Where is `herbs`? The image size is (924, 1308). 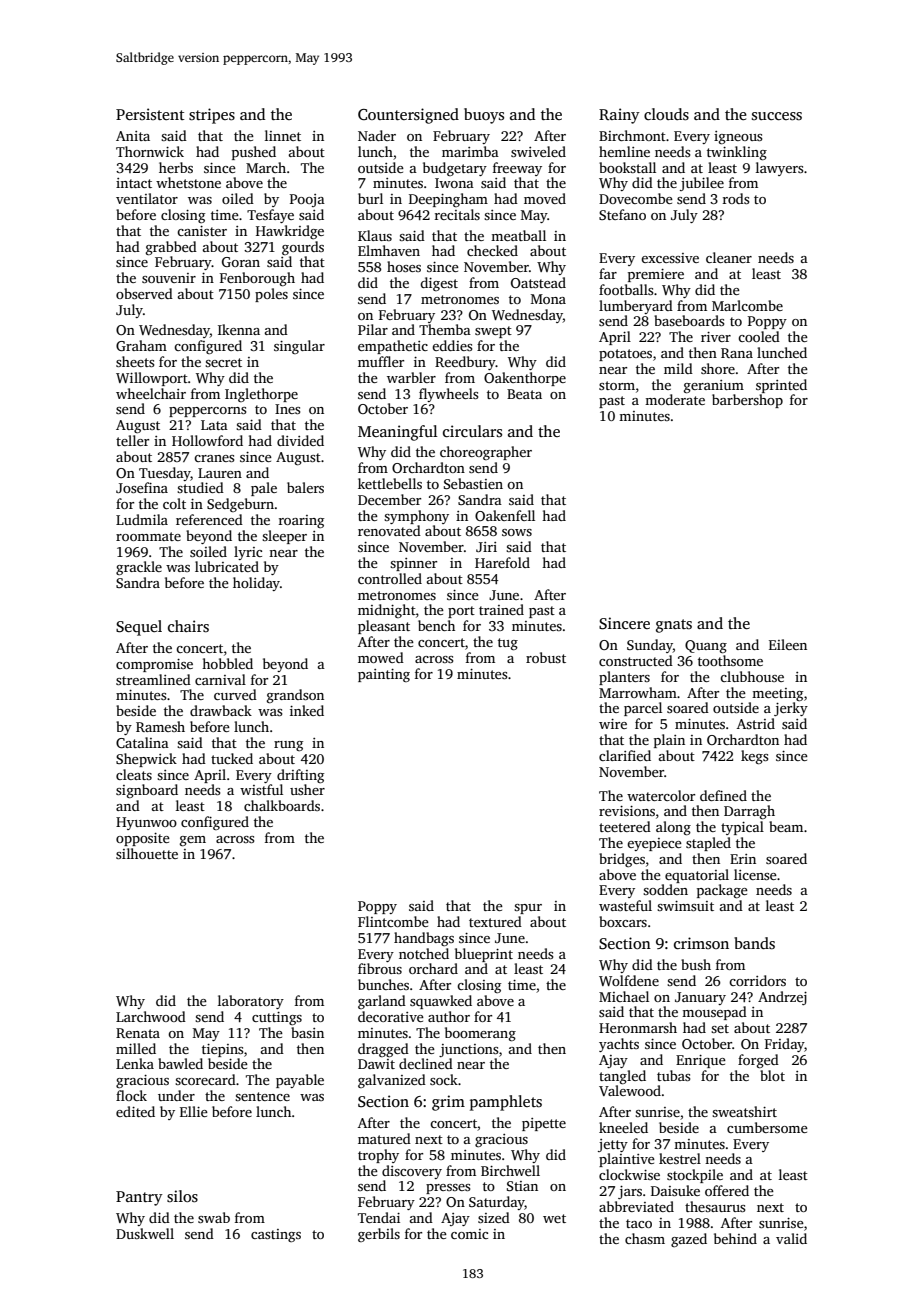
herbs is located at coordinates (176, 167).
